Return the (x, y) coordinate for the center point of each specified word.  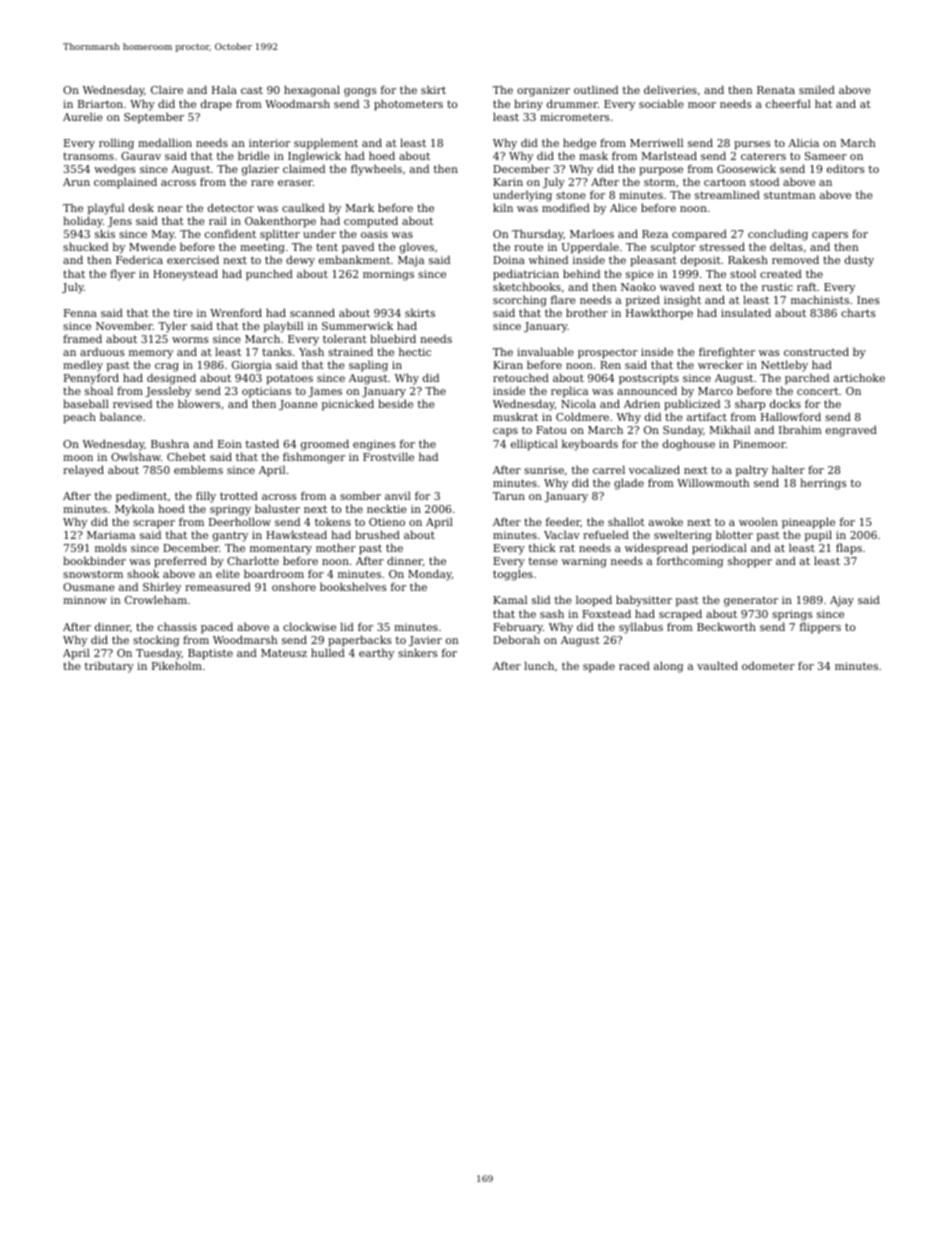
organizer (543, 91)
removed (795, 259)
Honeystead (185, 275)
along (668, 667)
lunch (539, 665)
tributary (109, 667)
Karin (508, 182)
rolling (116, 144)
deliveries (670, 89)
